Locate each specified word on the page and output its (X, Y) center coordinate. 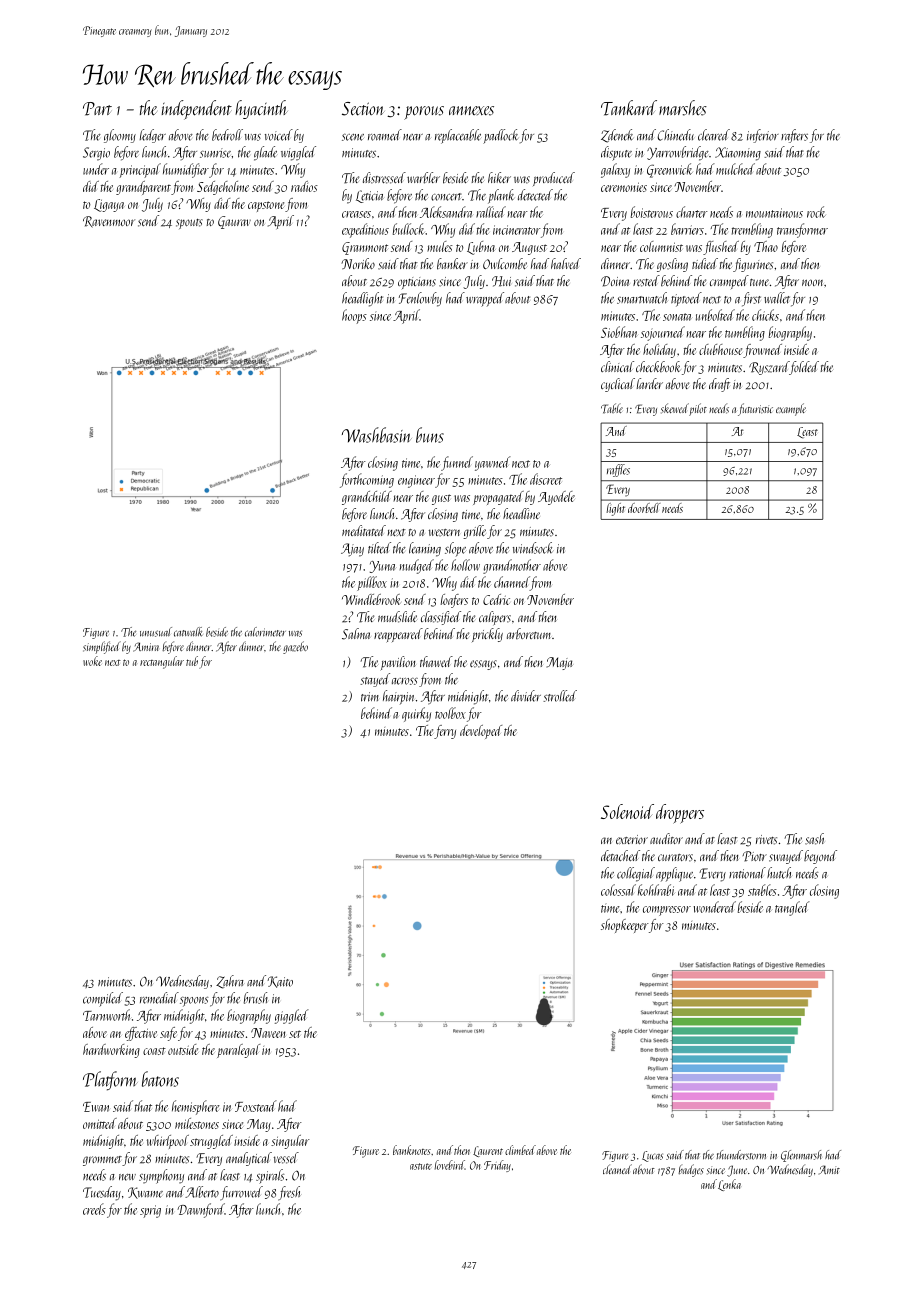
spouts (189, 224)
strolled (560, 696)
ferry (445, 732)
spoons (194, 1002)
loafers (454, 601)
